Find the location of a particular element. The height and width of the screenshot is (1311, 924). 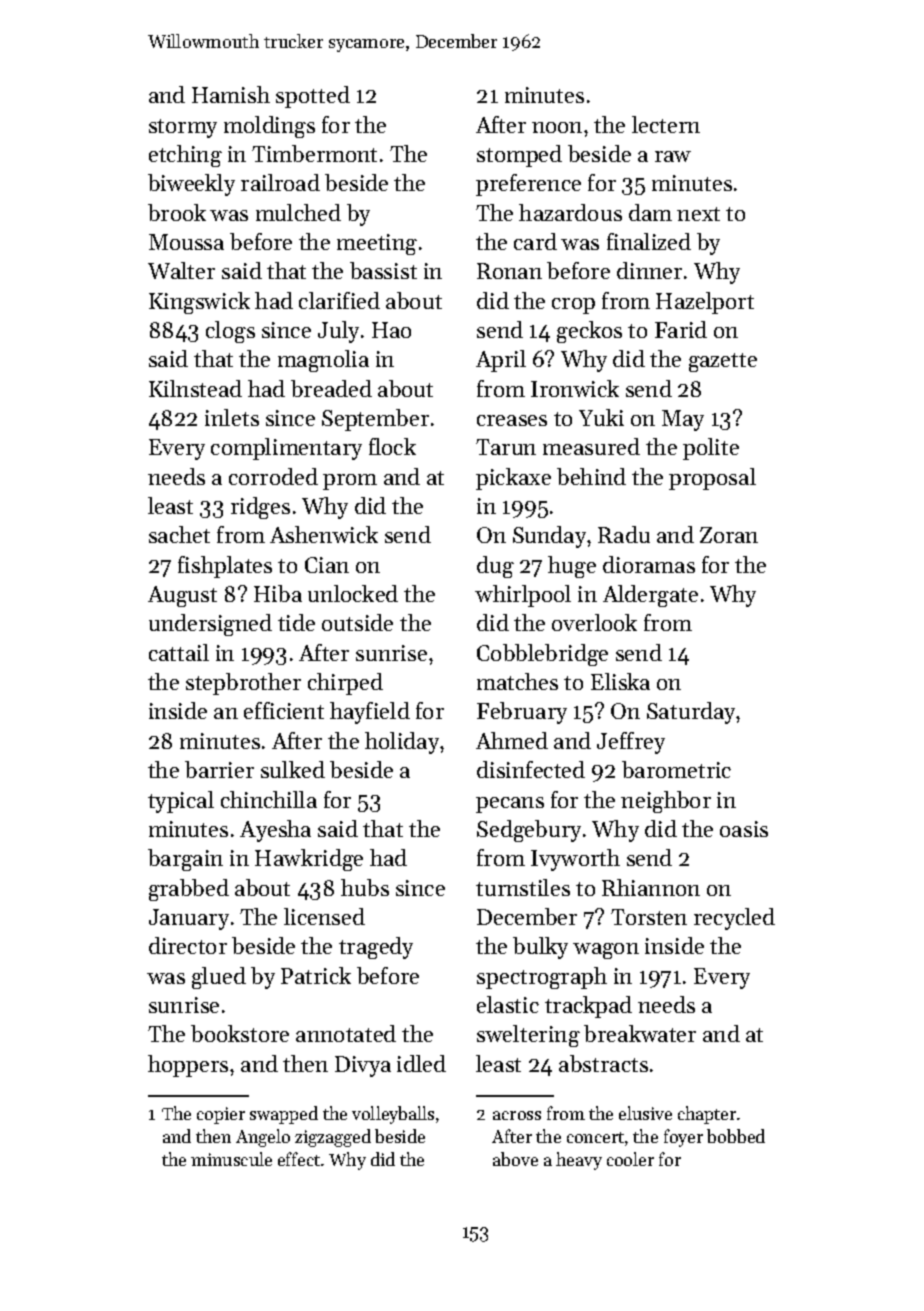

outside is located at coordinates (357, 622).
